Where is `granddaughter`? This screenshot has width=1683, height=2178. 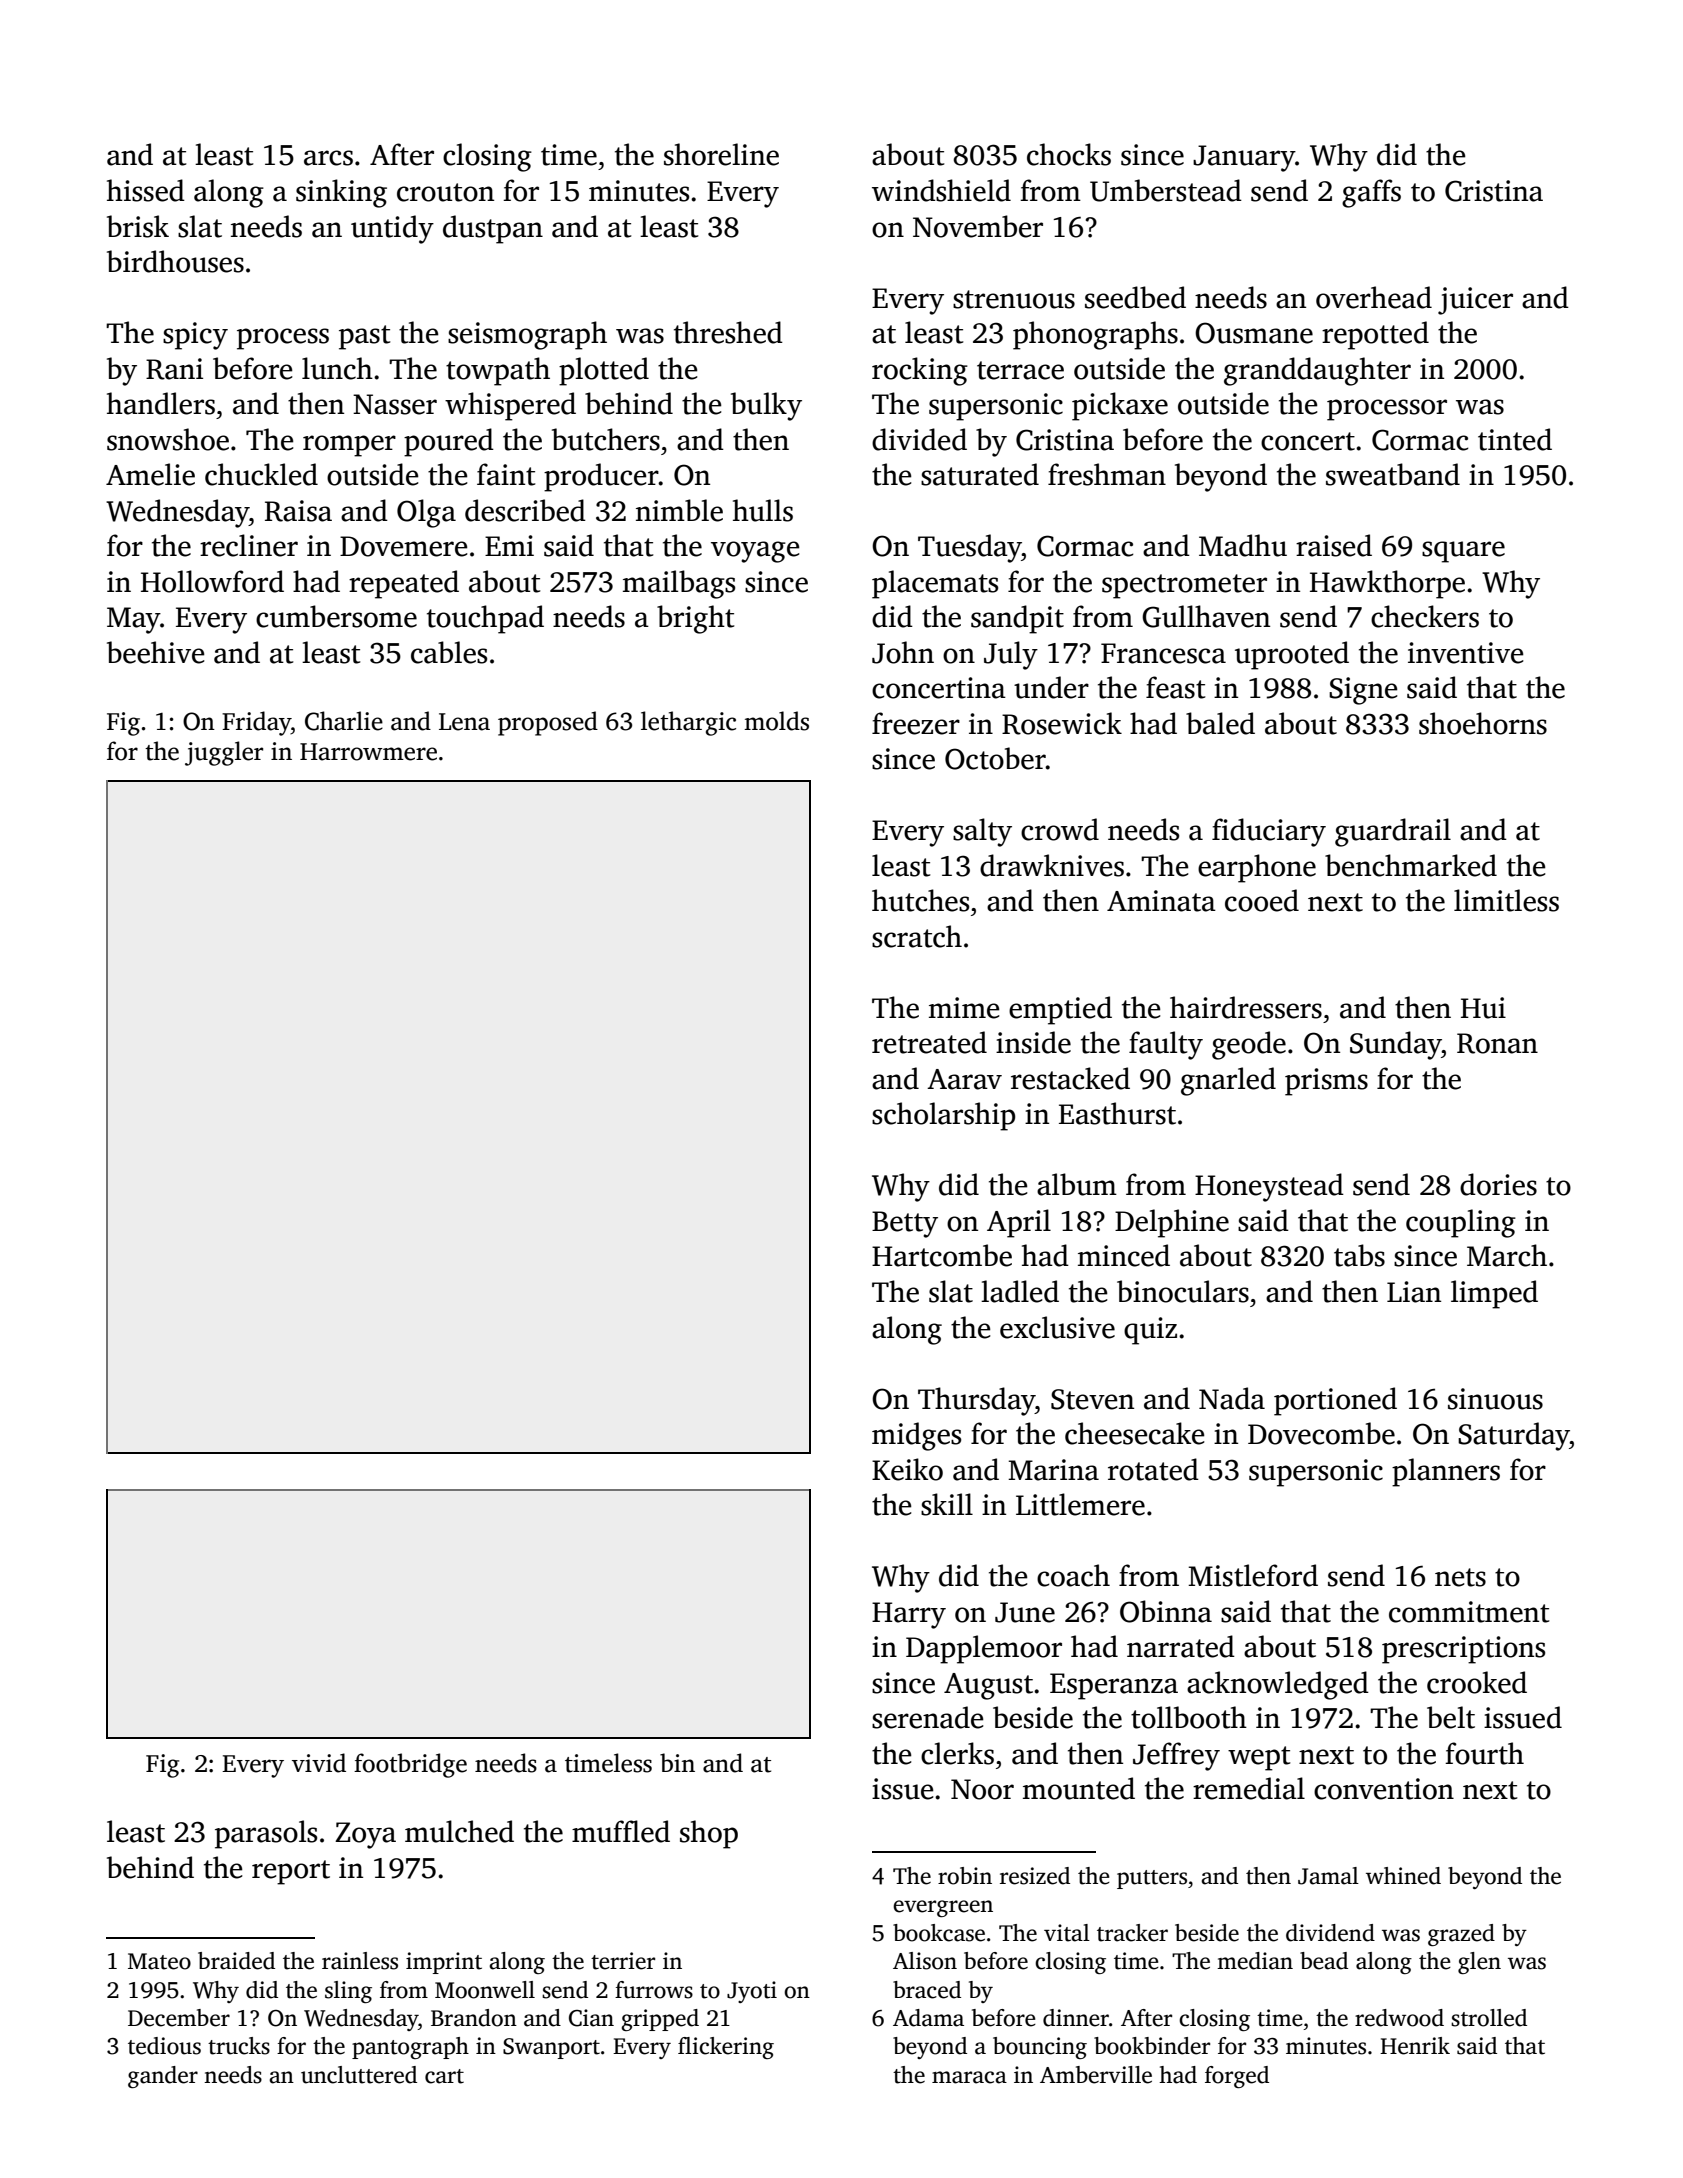 granddaughter is located at coordinates (1317, 371).
